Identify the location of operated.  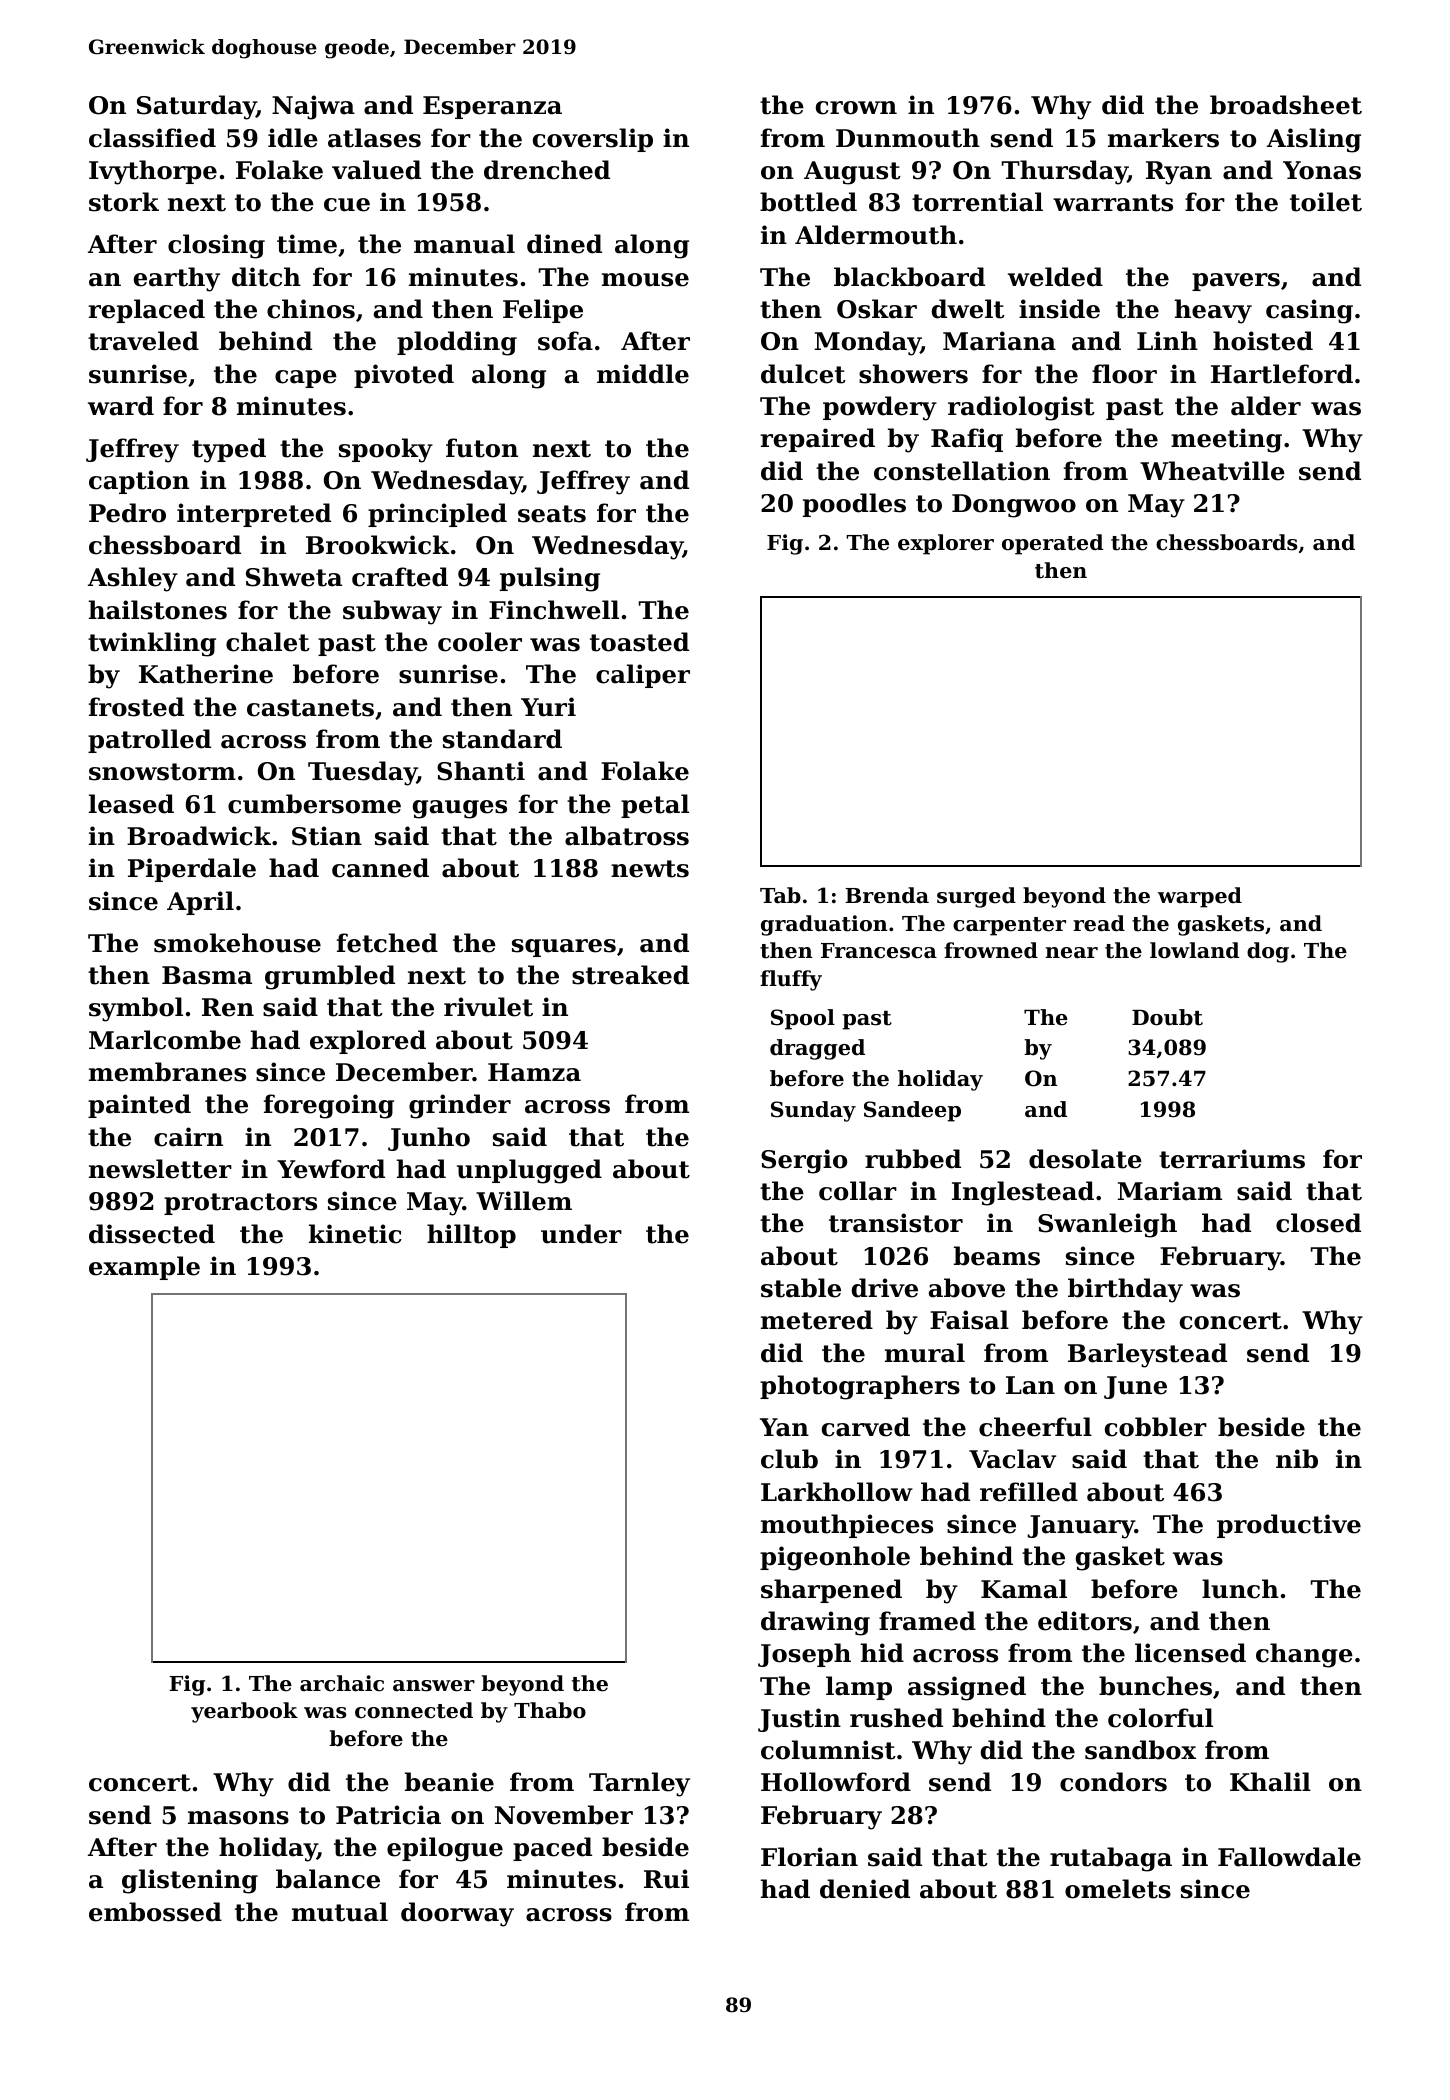
(1052, 544).
